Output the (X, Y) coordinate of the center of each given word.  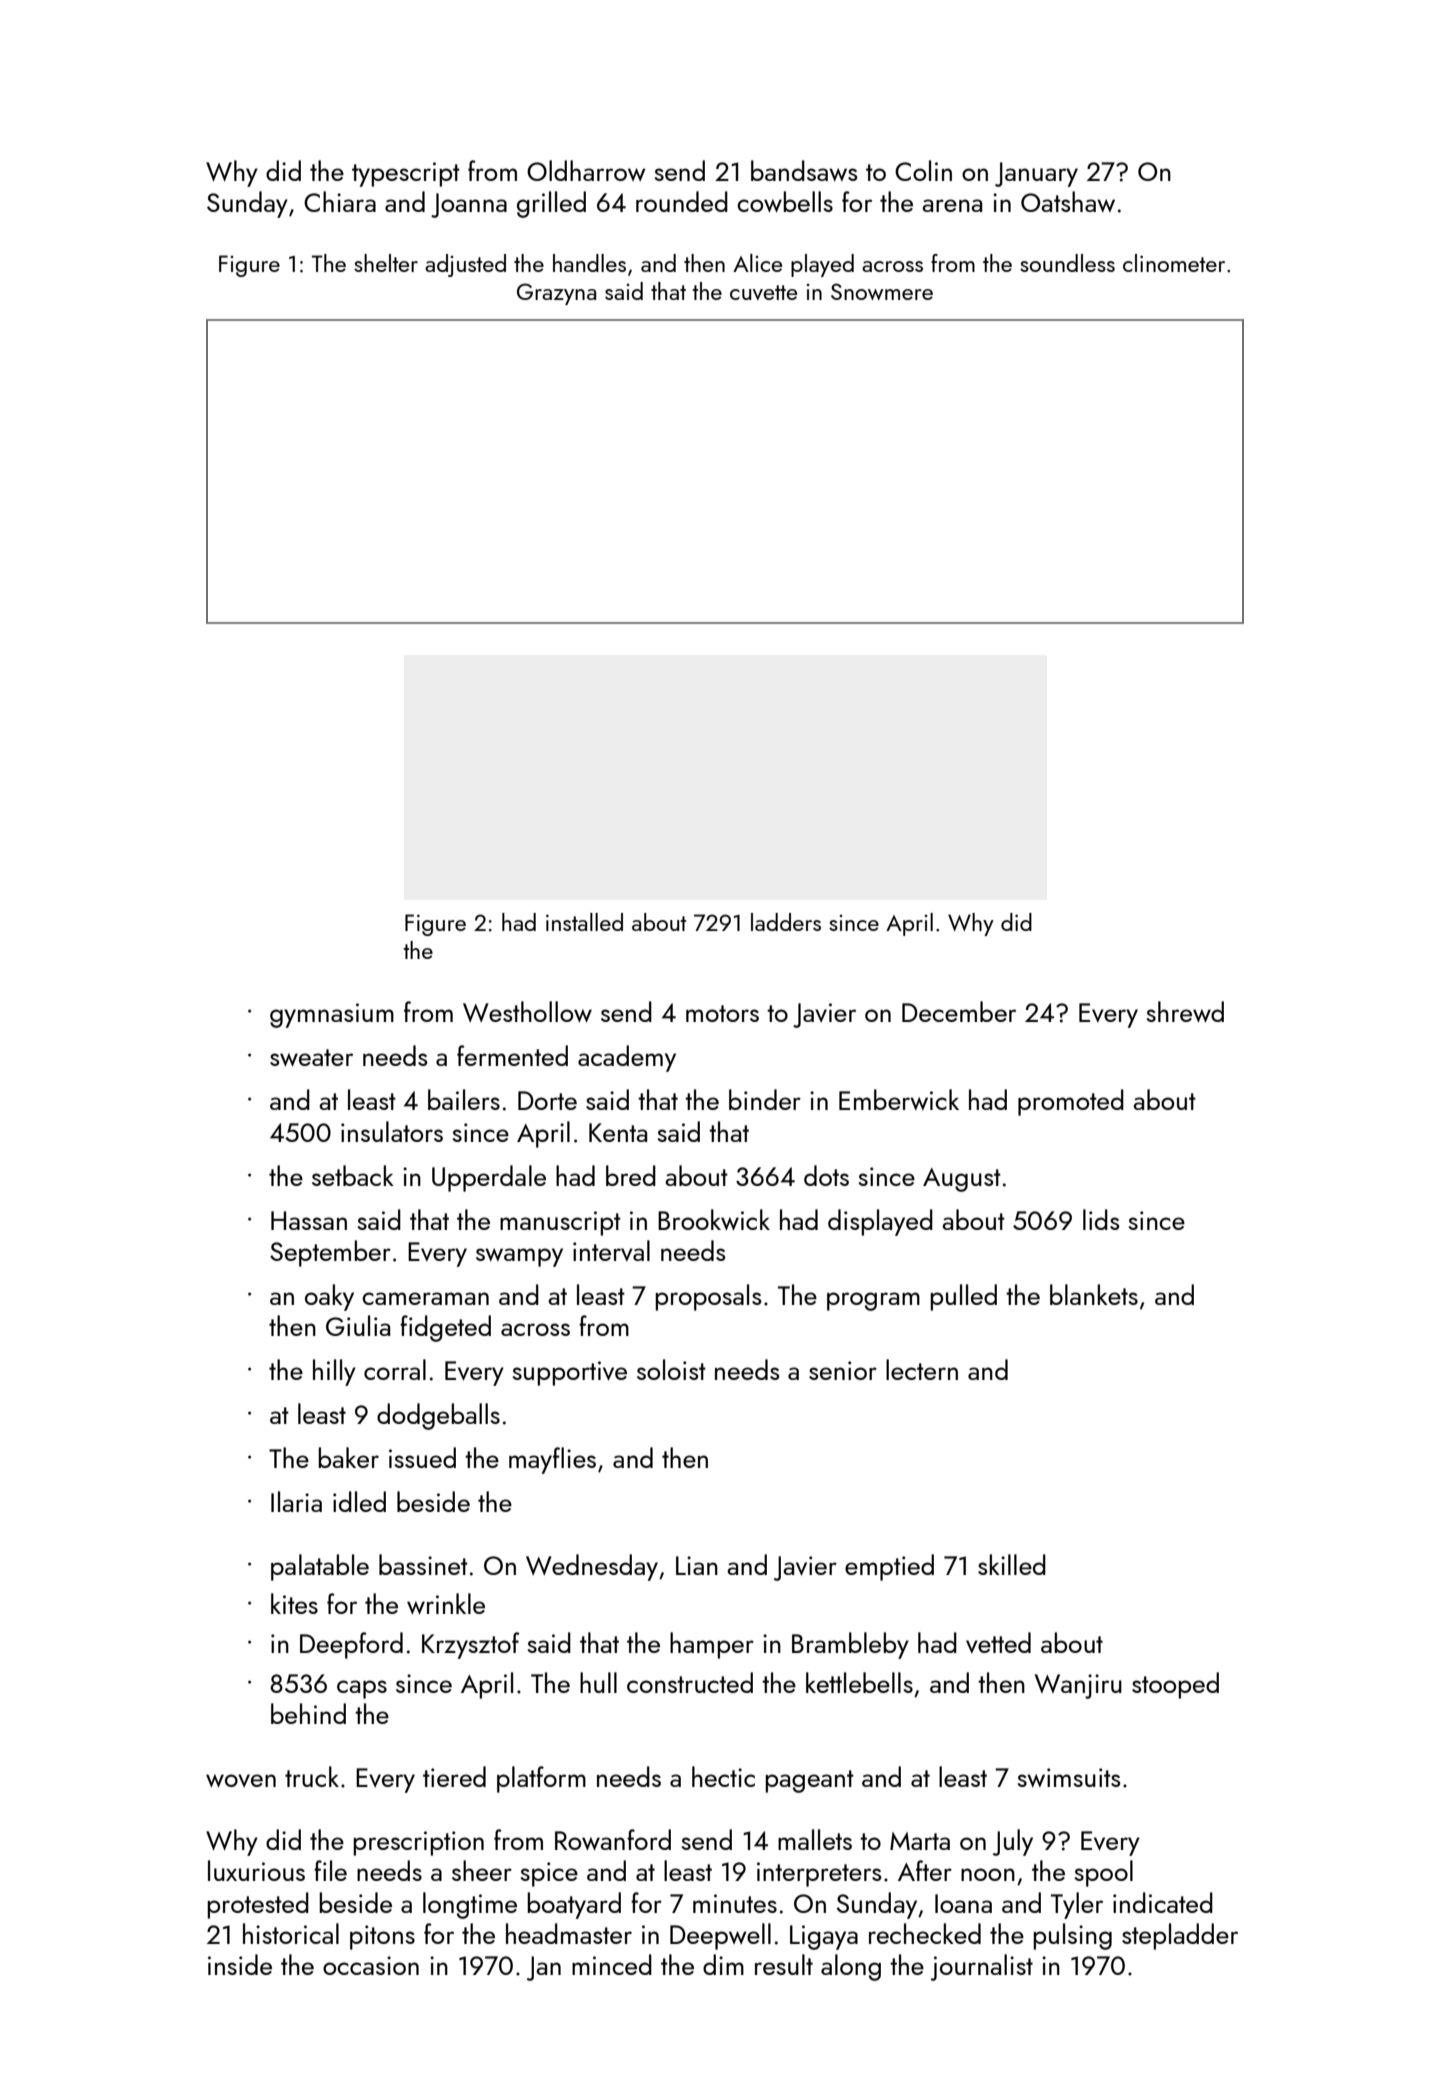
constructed (690, 1682)
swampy (519, 1257)
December (959, 1011)
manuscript (560, 1223)
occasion (371, 1965)
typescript (406, 174)
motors (722, 1013)
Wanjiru (1078, 1686)
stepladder (1180, 1936)
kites (294, 1603)
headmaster (569, 1933)
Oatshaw (1068, 201)
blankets (1094, 1294)
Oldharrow (586, 170)
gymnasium (332, 1015)
